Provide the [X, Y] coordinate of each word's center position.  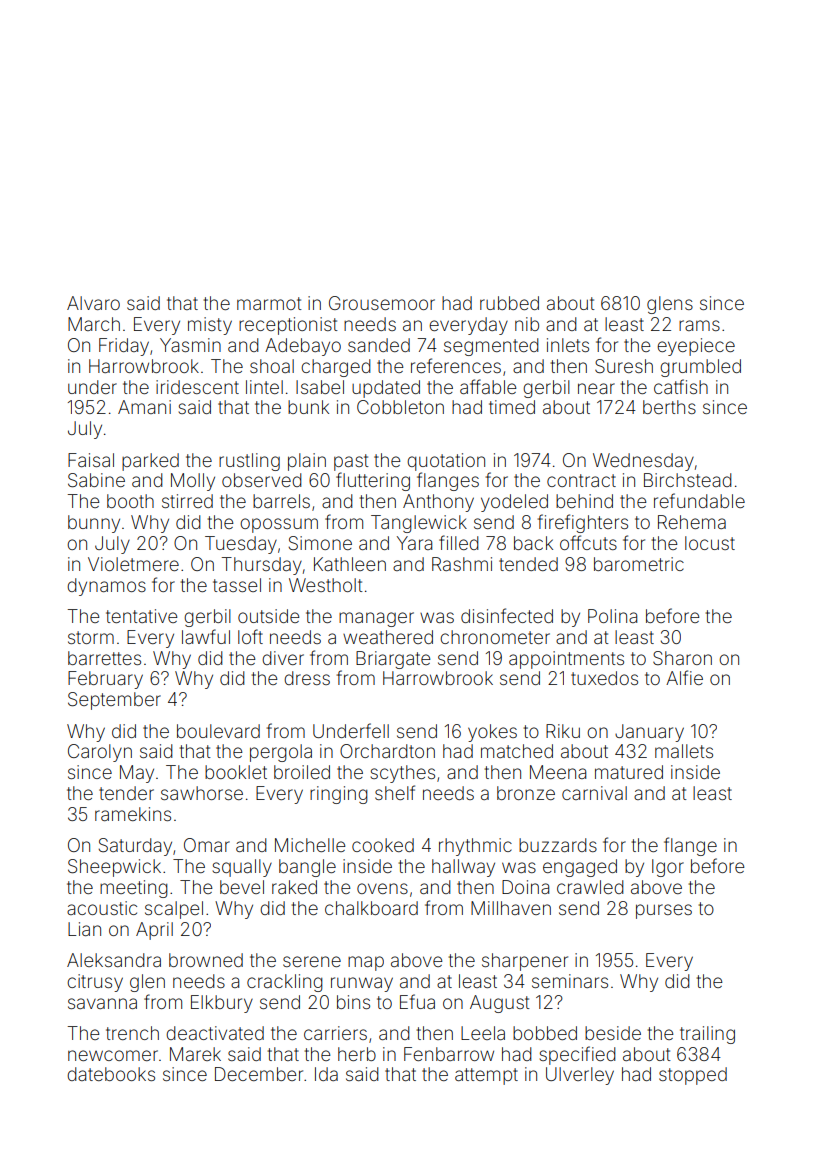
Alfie [684, 677]
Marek [195, 1054]
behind [584, 501]
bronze [526, 793]
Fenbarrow [449, 1054]
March [94, 324]
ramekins [133, 814]
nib [527, 324]
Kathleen [350, 564]
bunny [94, 524]
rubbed [509, 303]
